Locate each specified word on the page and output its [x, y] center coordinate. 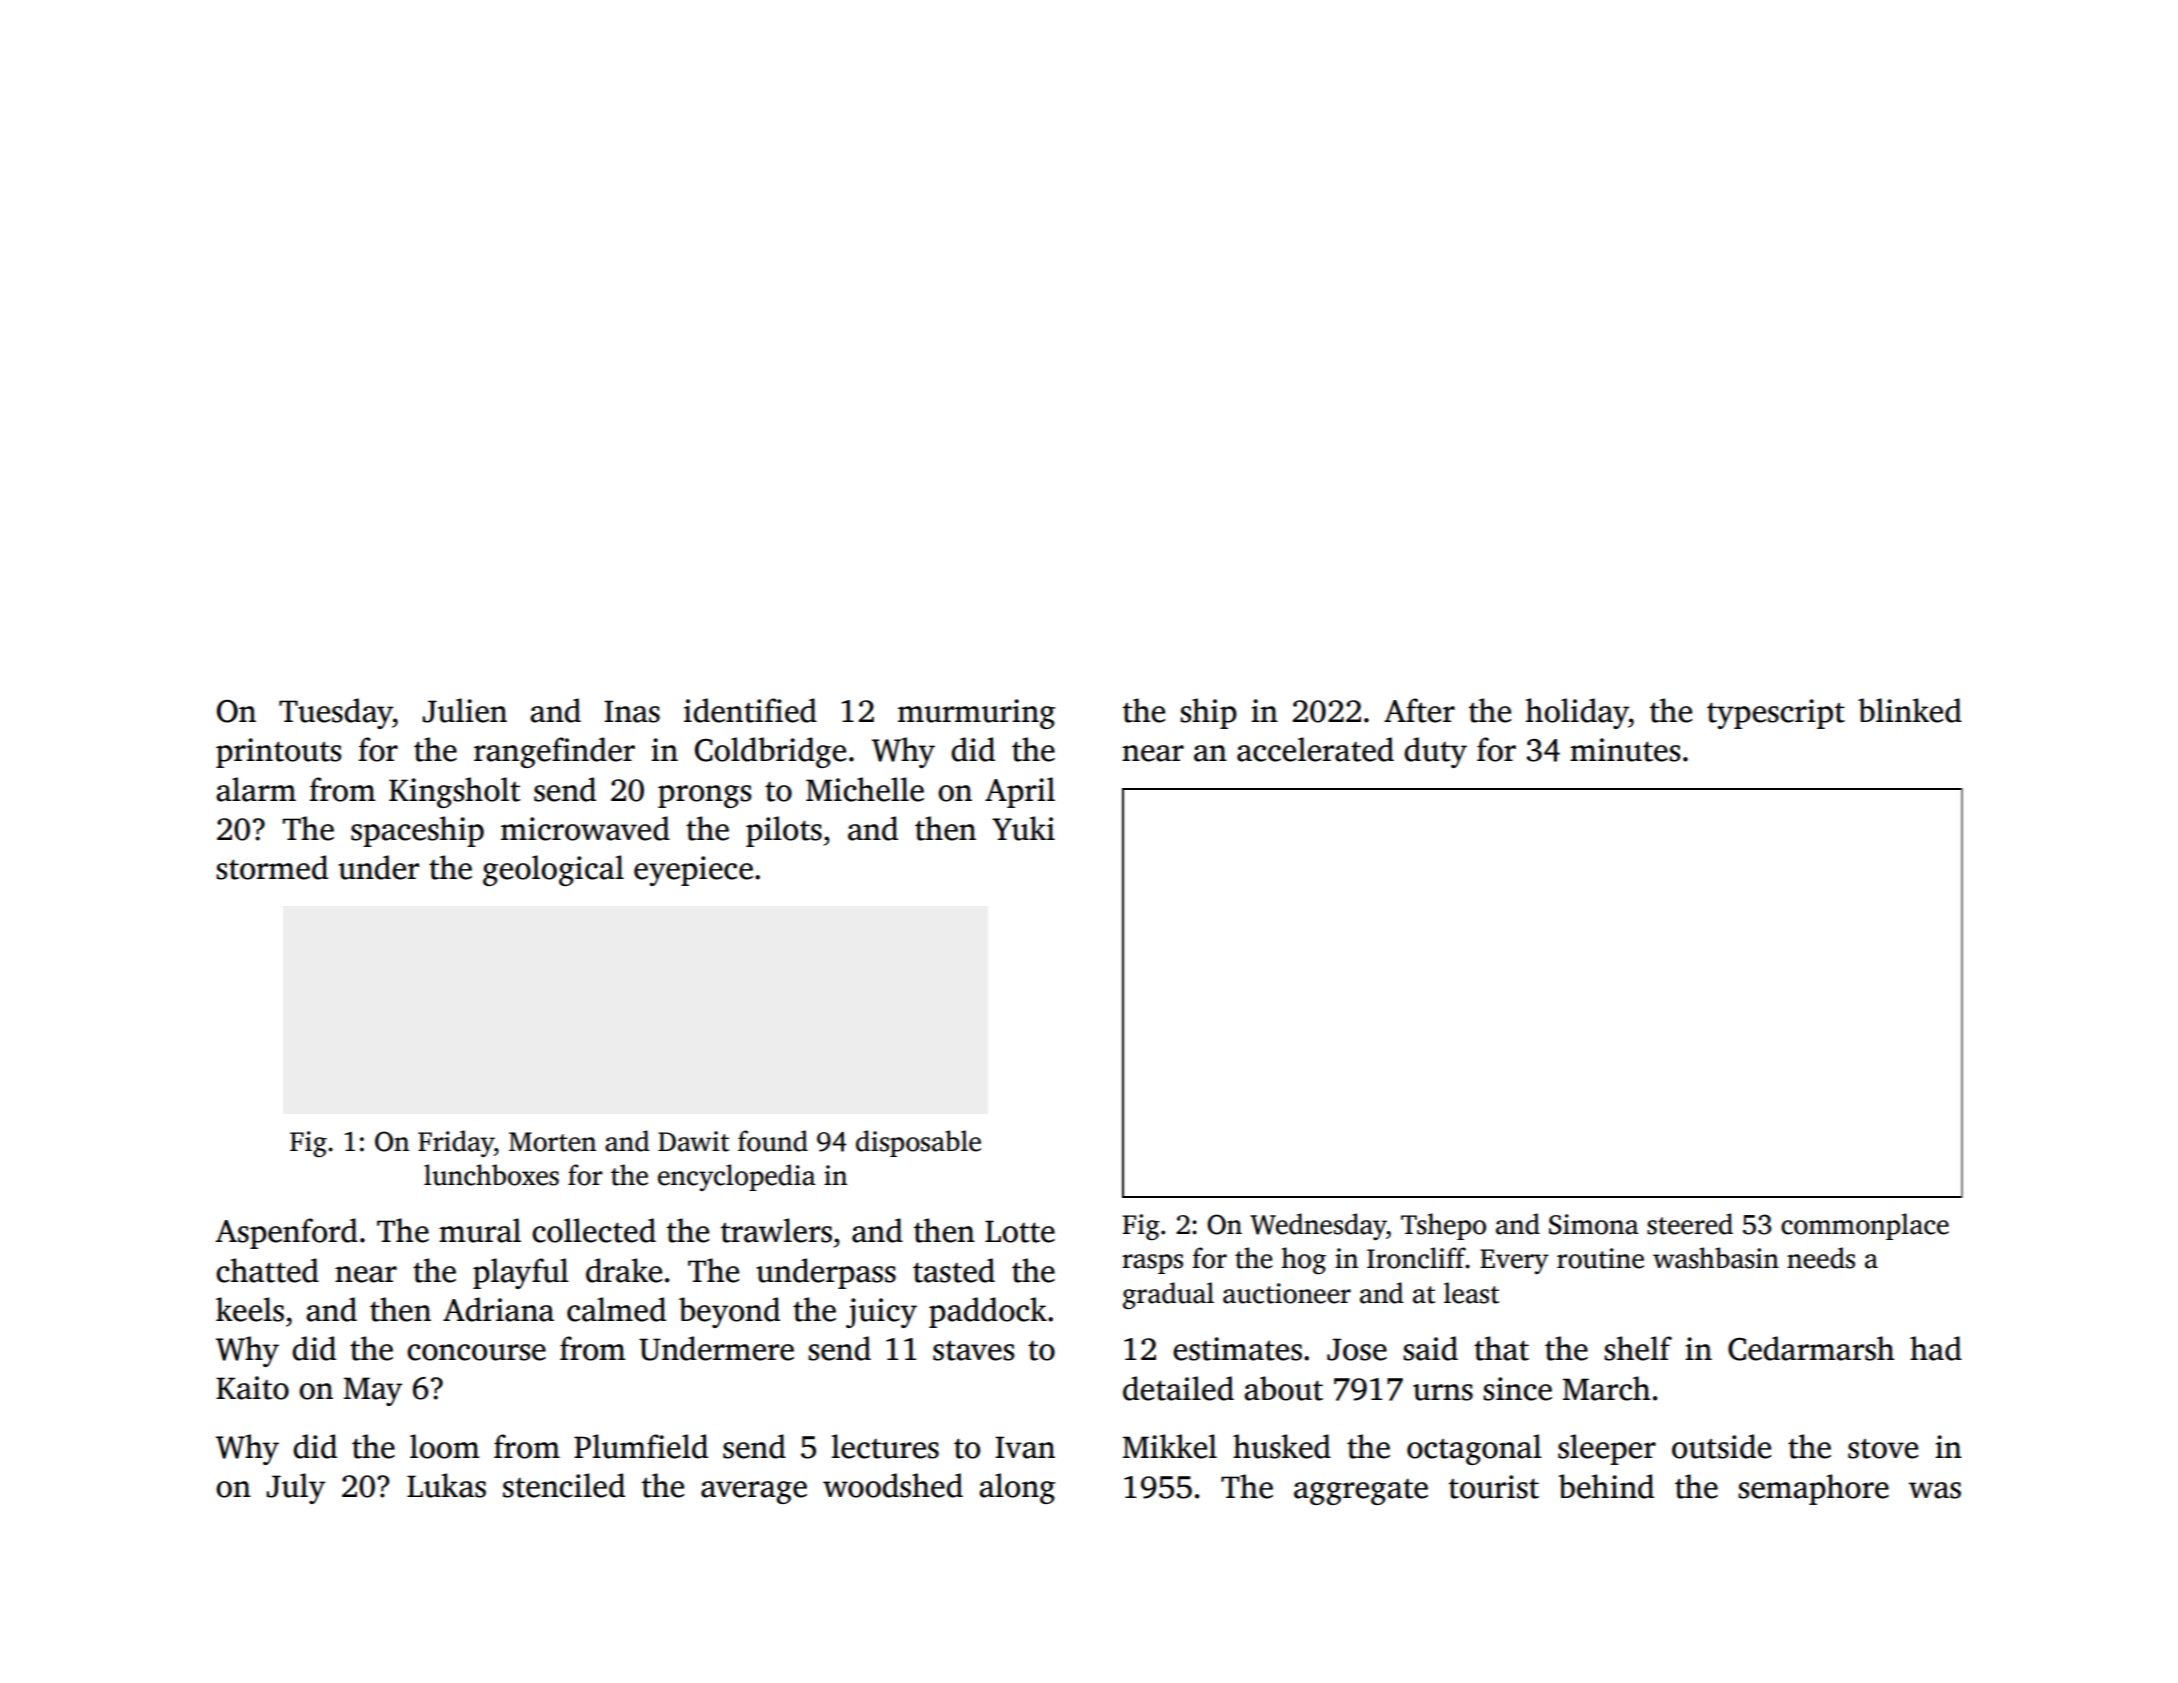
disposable [918, 1143]
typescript [1776, 714]
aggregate [1361, 1491]
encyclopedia [737, 1177]
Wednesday [1318, 1226]
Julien [464, 710]
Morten [552, 1142]
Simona [1594, 1224]
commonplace [1865, 1226]
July [295, 1488]
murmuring [976, 714]
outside [1721, 1446]
